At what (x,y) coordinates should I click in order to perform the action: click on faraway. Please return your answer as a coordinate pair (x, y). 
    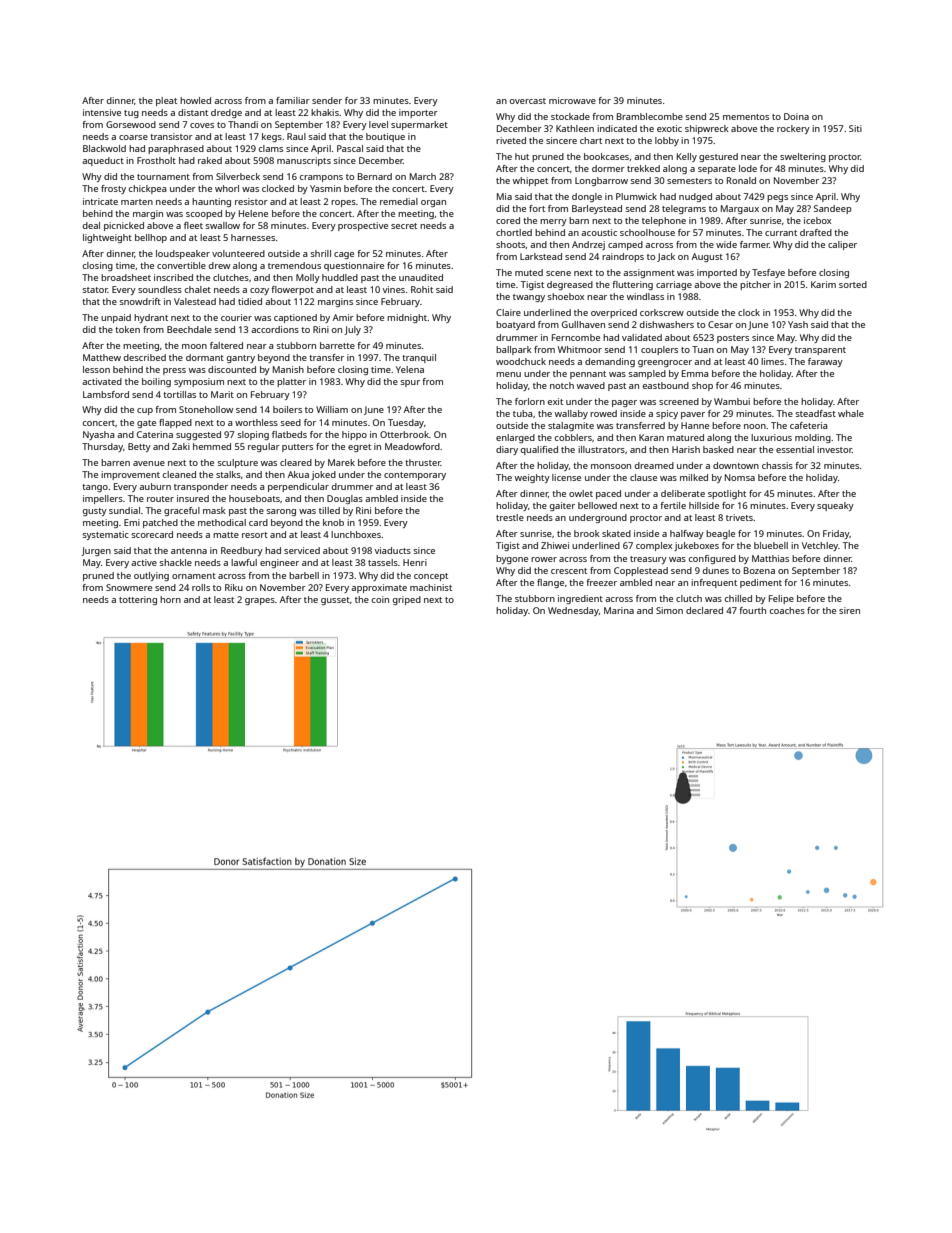
    Looking at the image, I should click on (825, 362).
